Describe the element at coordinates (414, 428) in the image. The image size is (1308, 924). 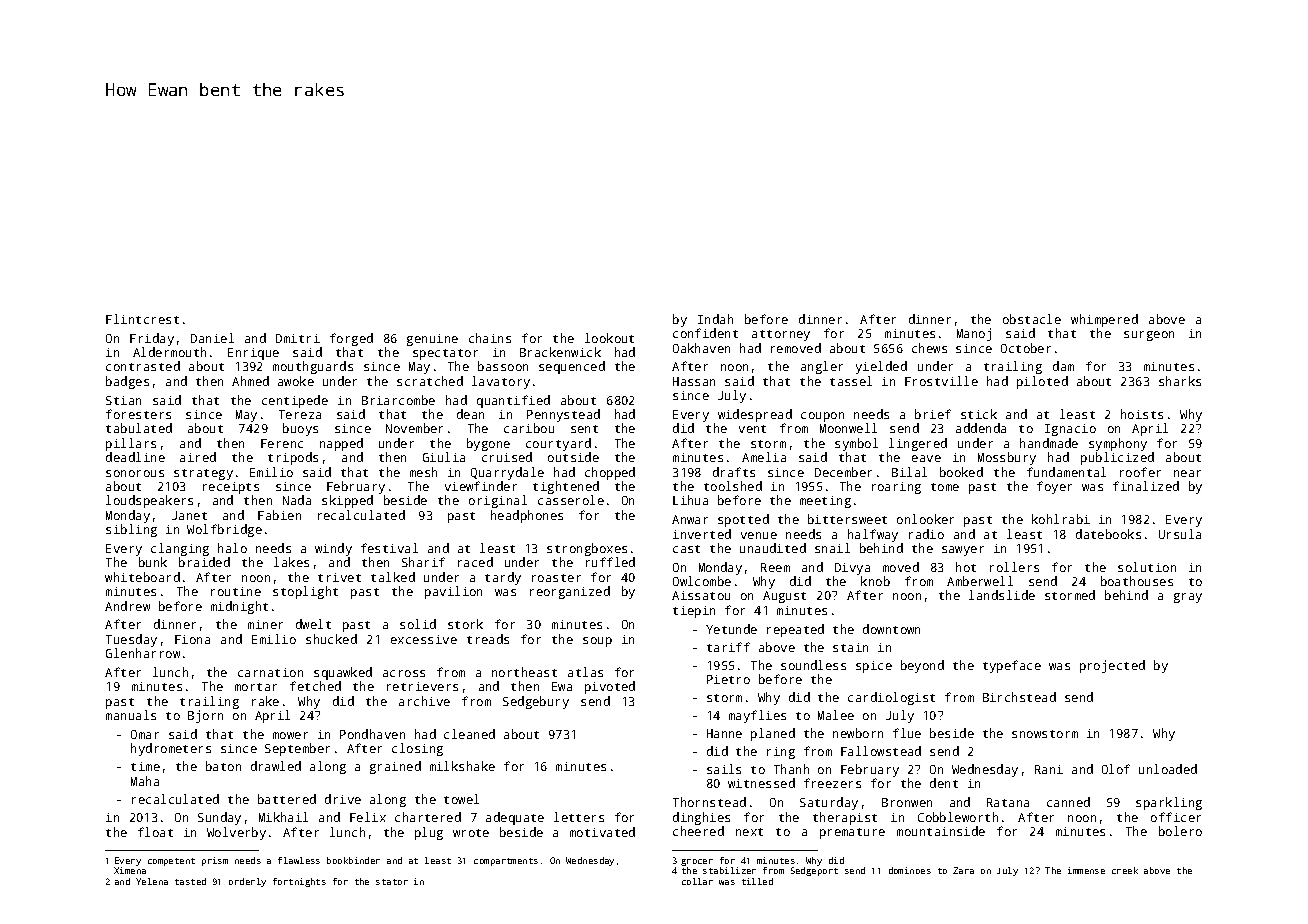
I see `November` at that location.
